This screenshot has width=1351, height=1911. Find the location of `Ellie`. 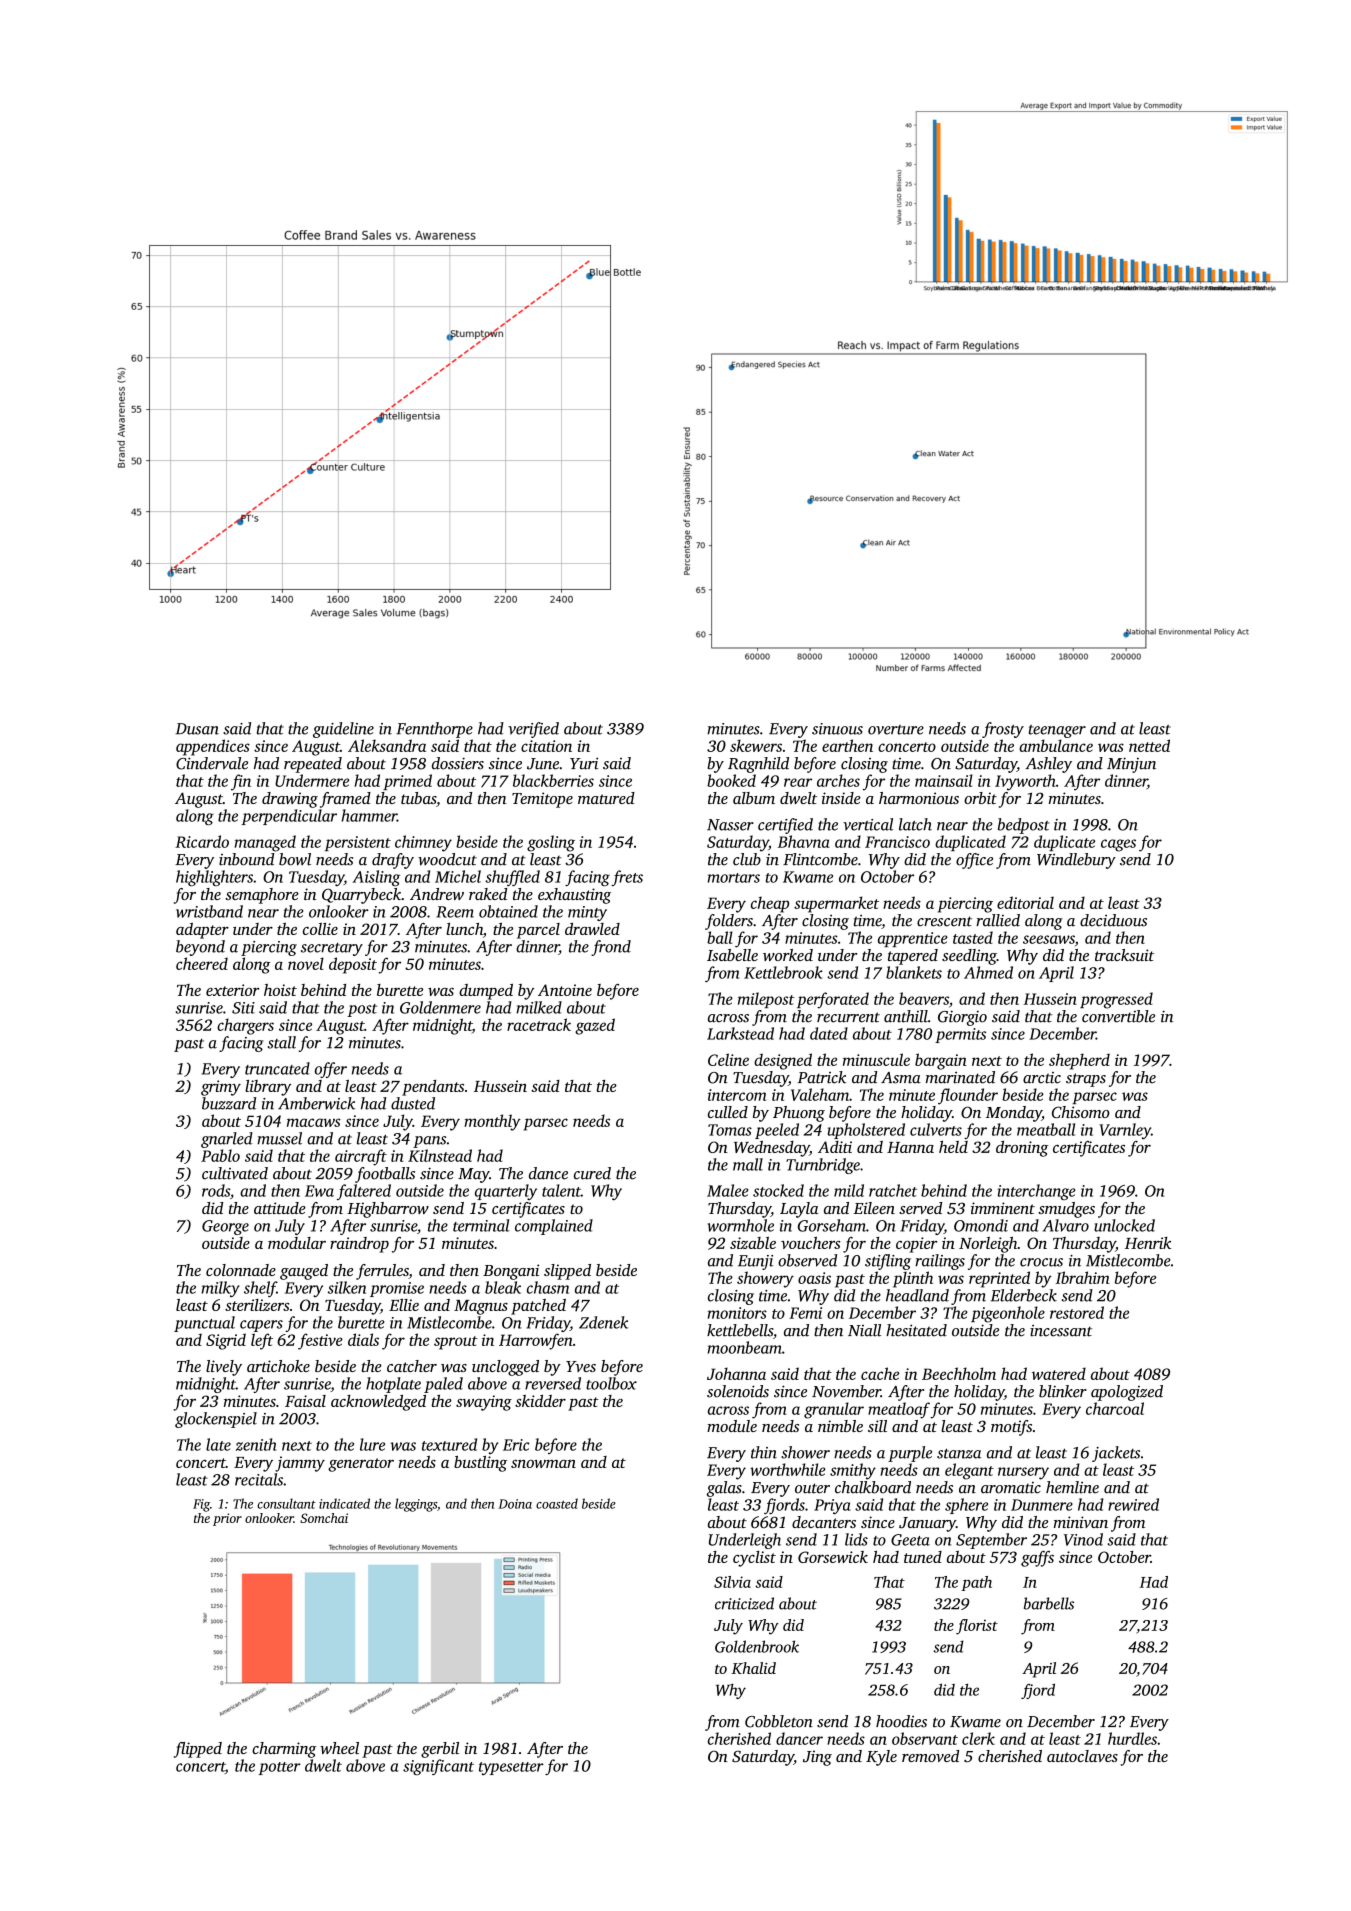

Ellie is located at coordinates (404, 1305).
